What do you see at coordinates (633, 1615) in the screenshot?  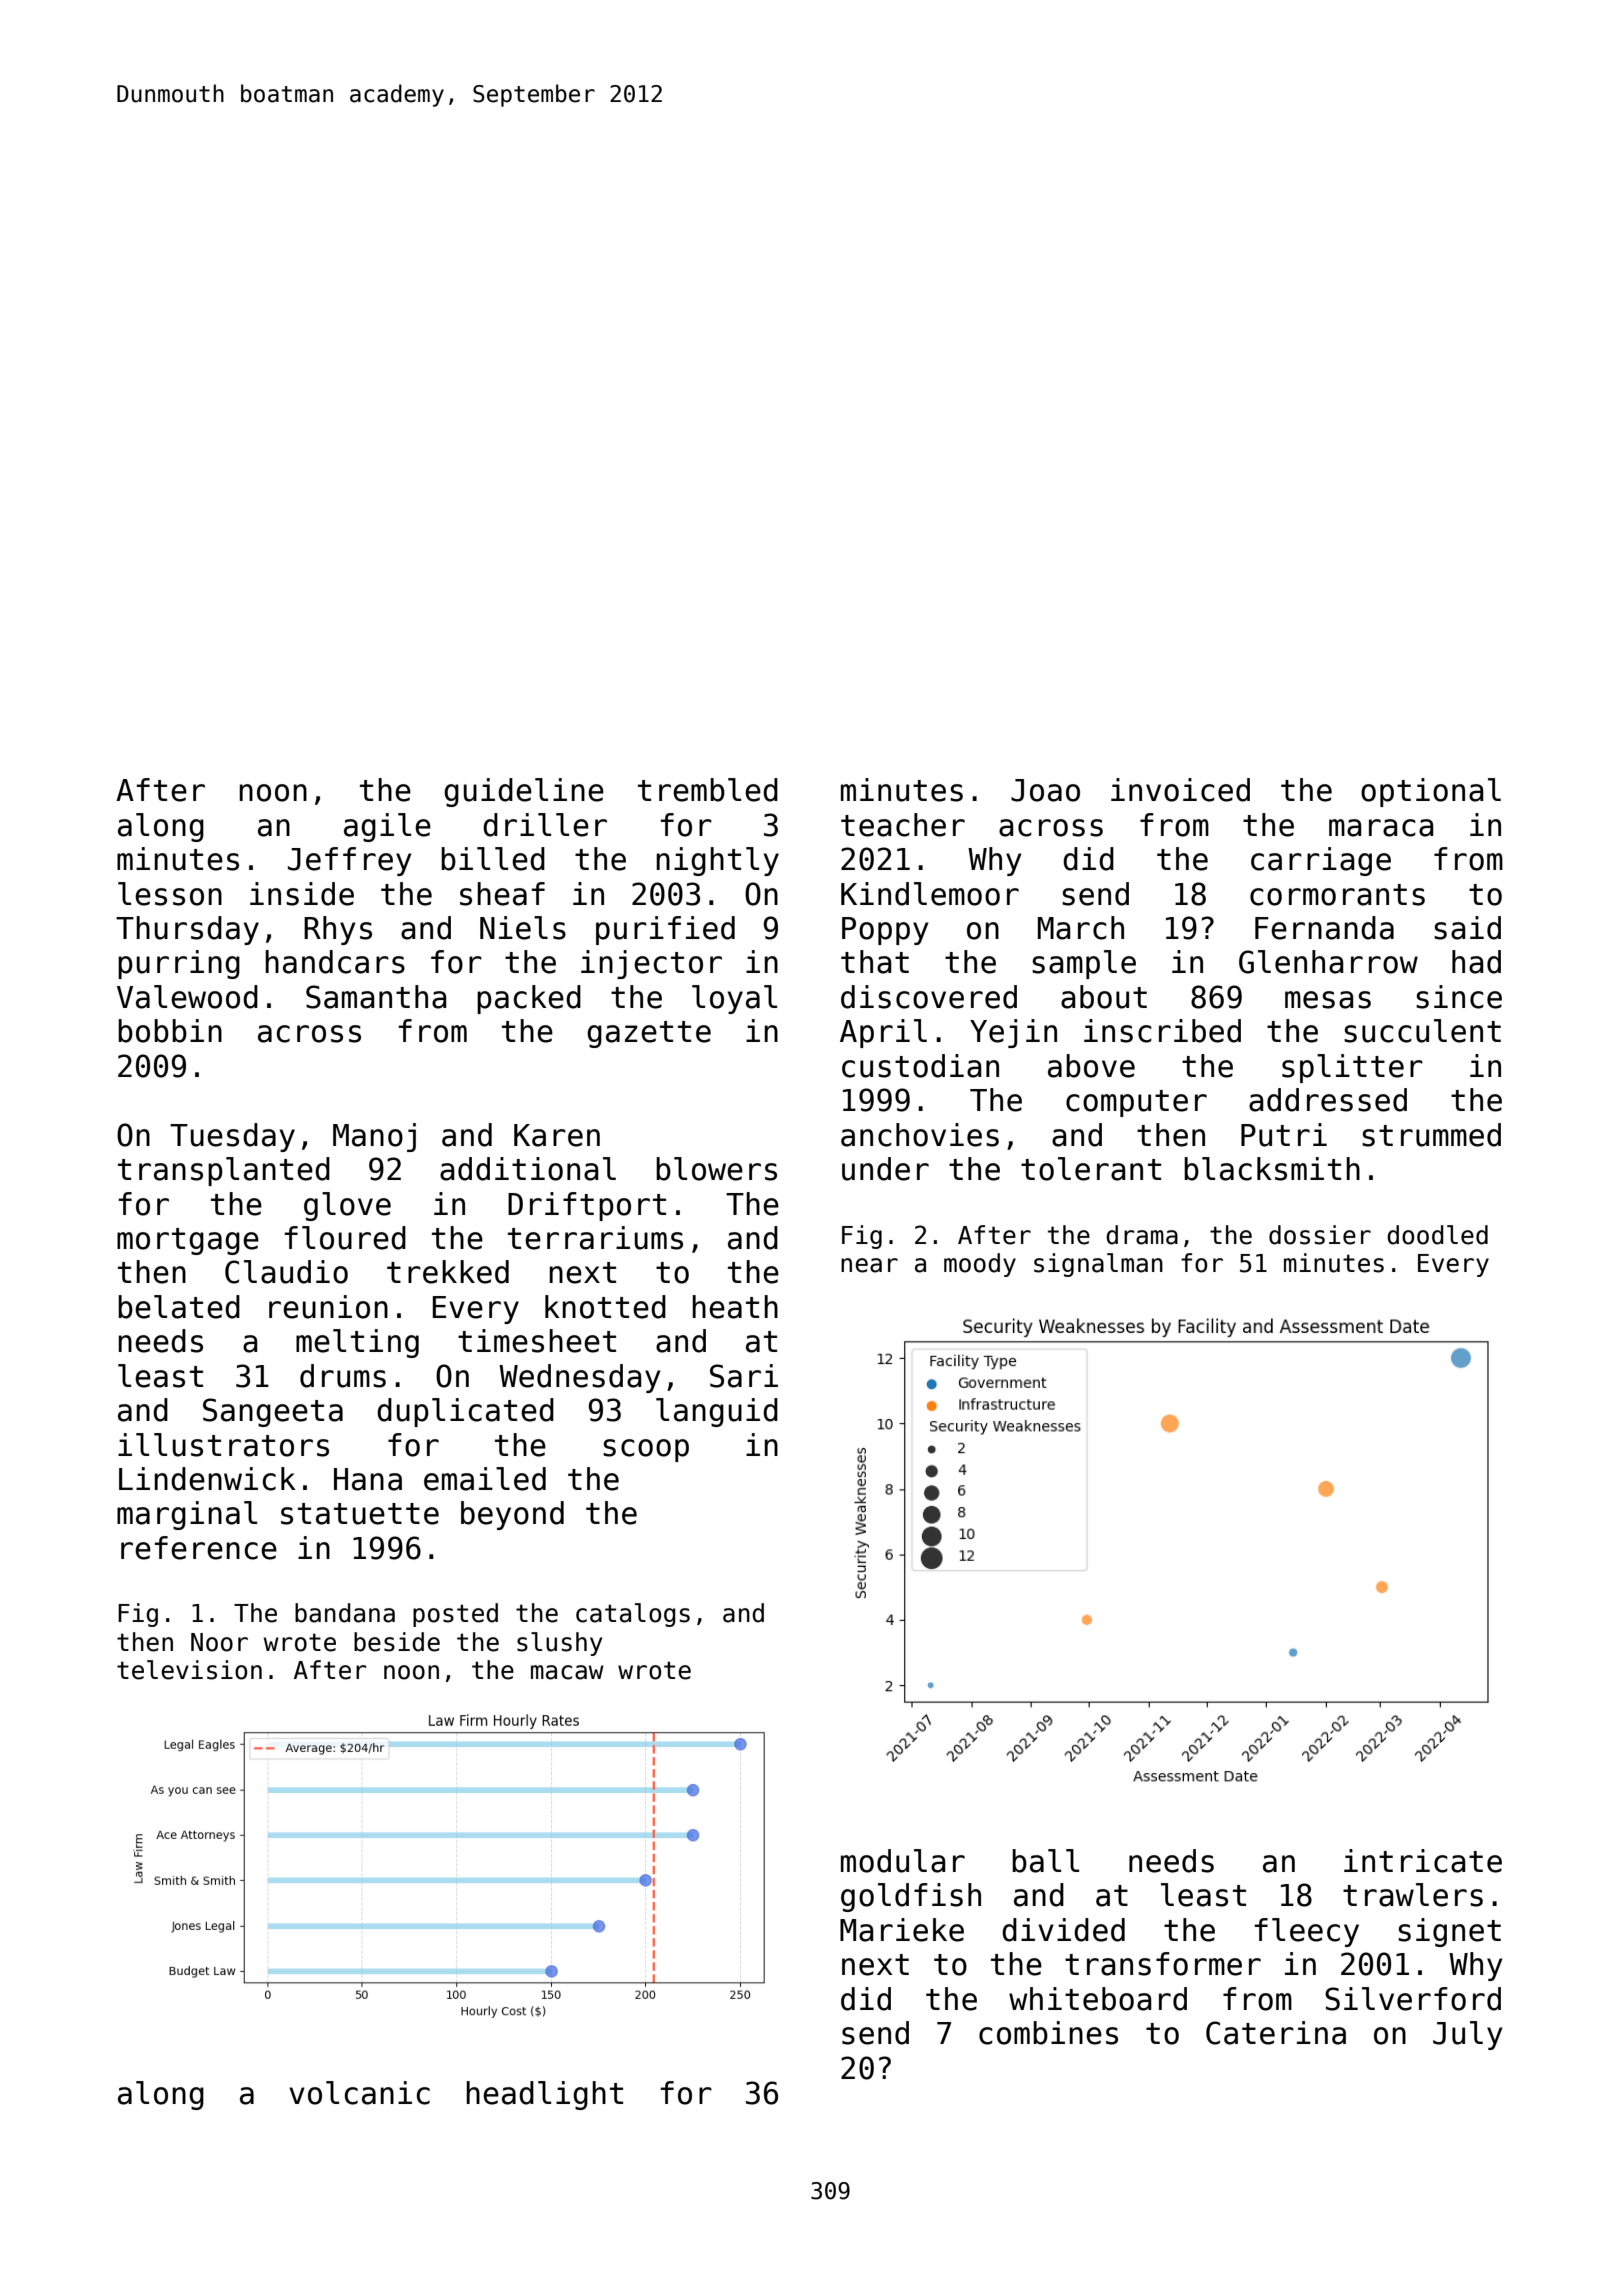 I see `catalogs` at bounding box center [633, 1615].
